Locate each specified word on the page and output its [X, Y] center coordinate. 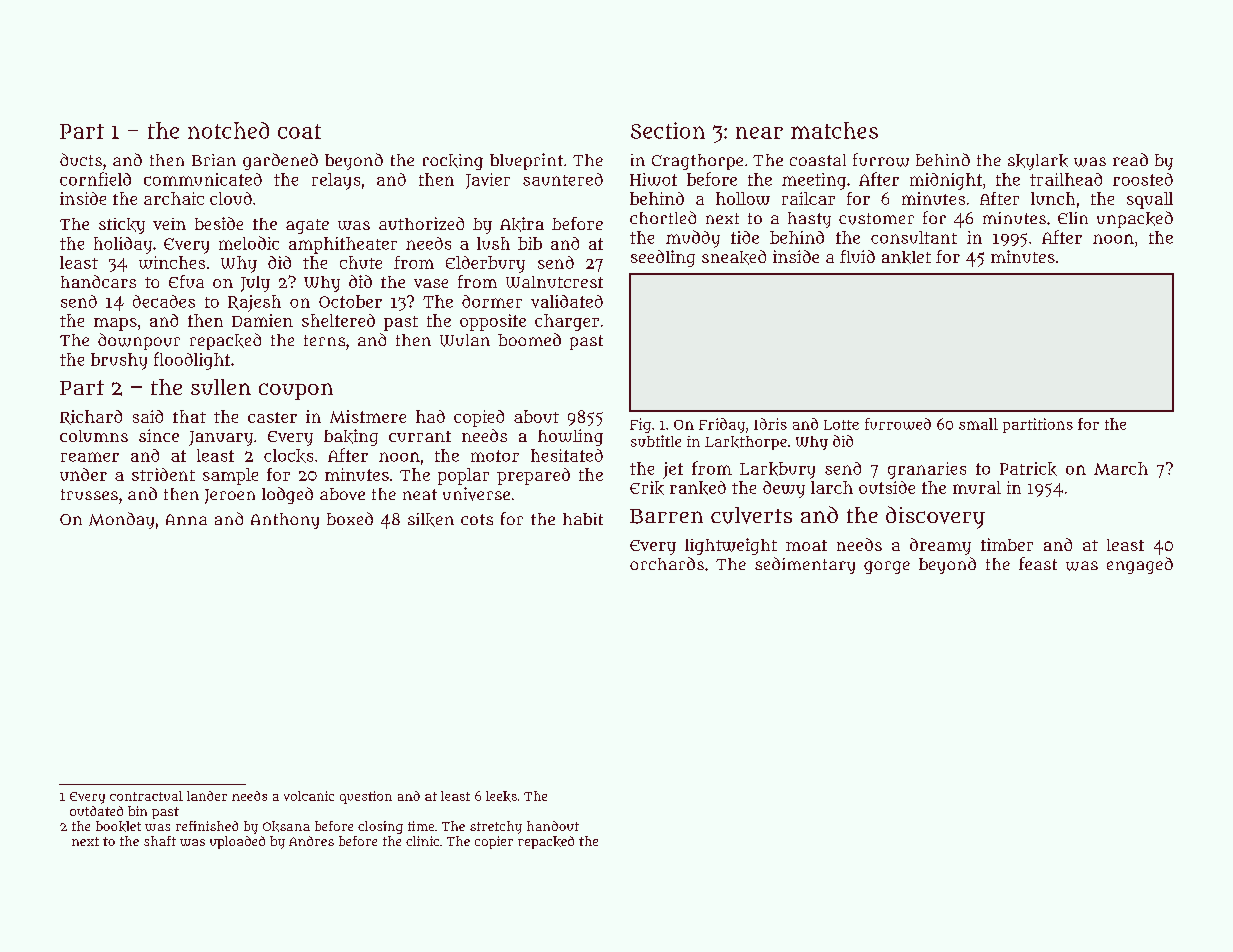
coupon [296, 391]
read [1130, 159]
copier [494, 842]
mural [977, 487]
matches [834, 130]
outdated [96, 811]
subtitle [656, 441]
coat [299, 131]
